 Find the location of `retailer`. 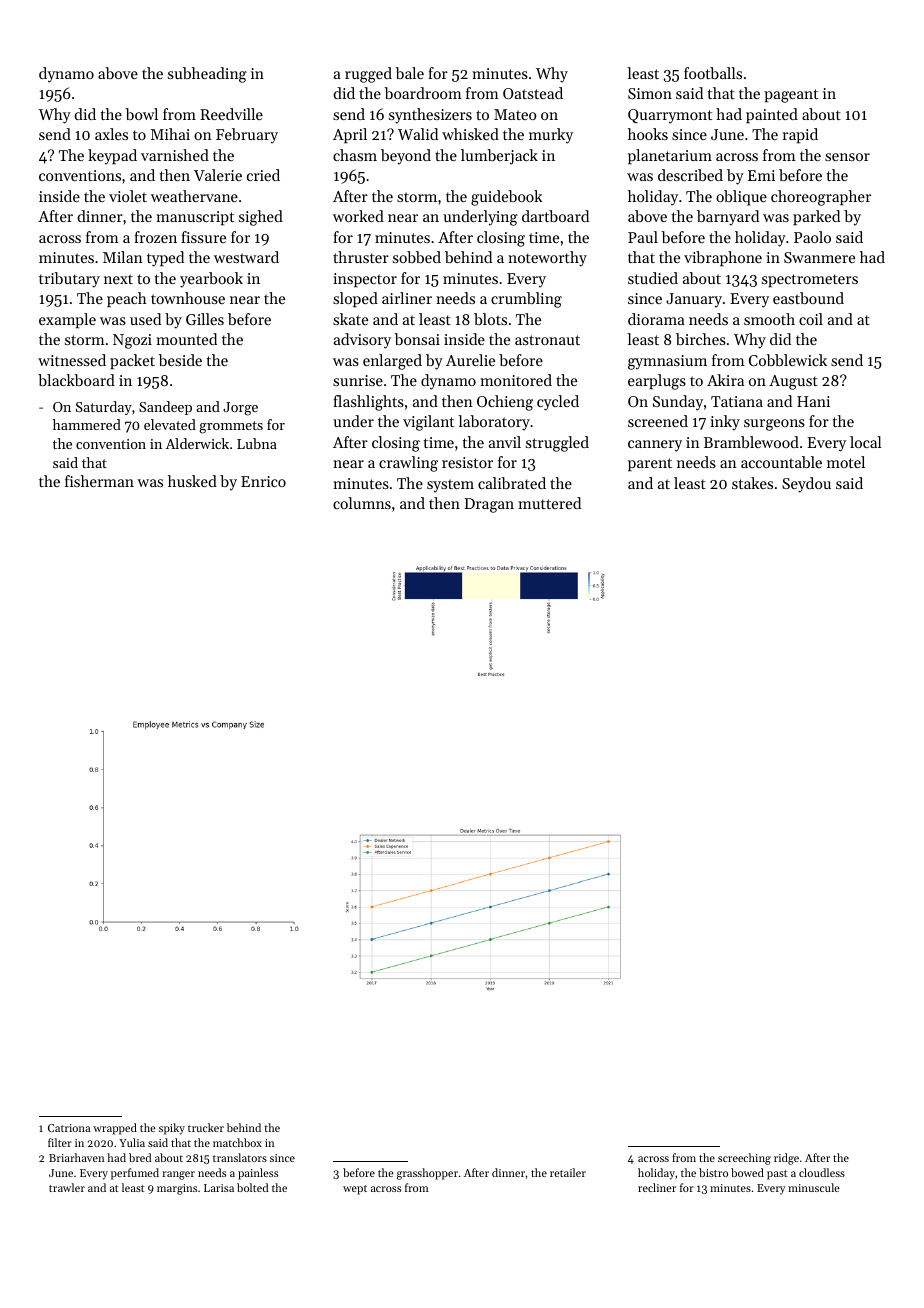

retailer is located at coordinates (568, 1172).
